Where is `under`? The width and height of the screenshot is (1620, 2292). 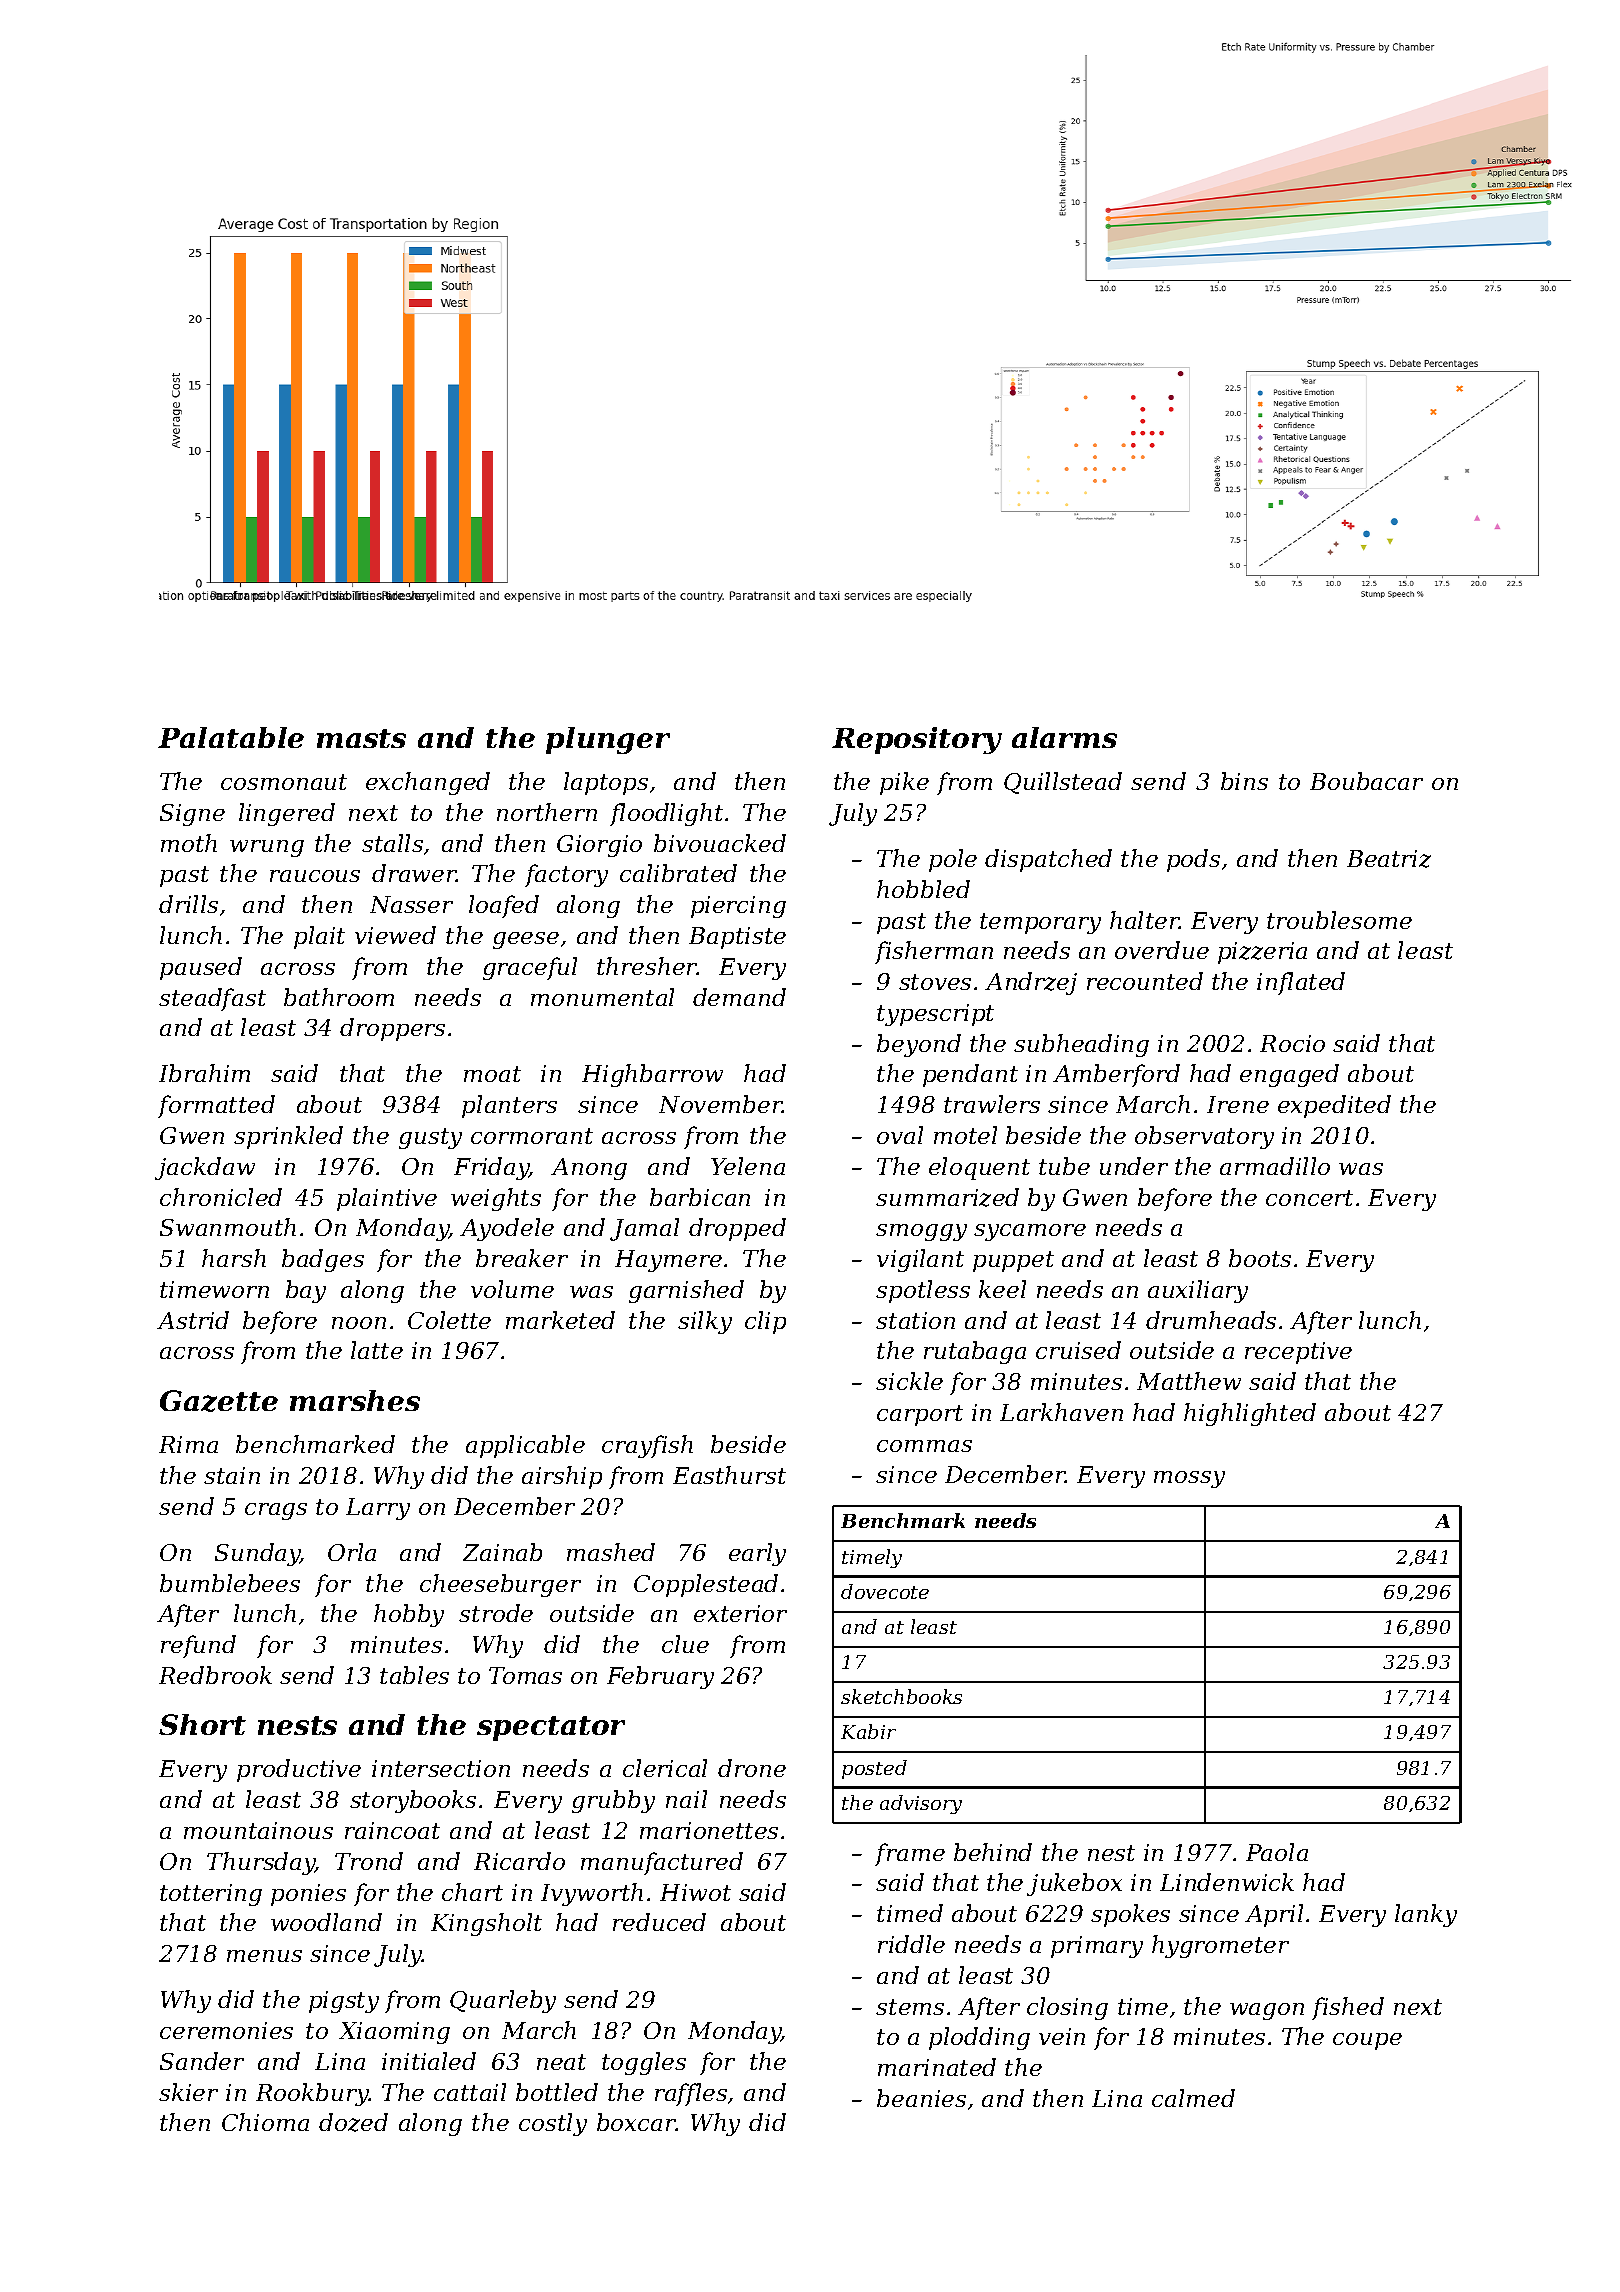
under is located at coordinates (1134, 1166).
